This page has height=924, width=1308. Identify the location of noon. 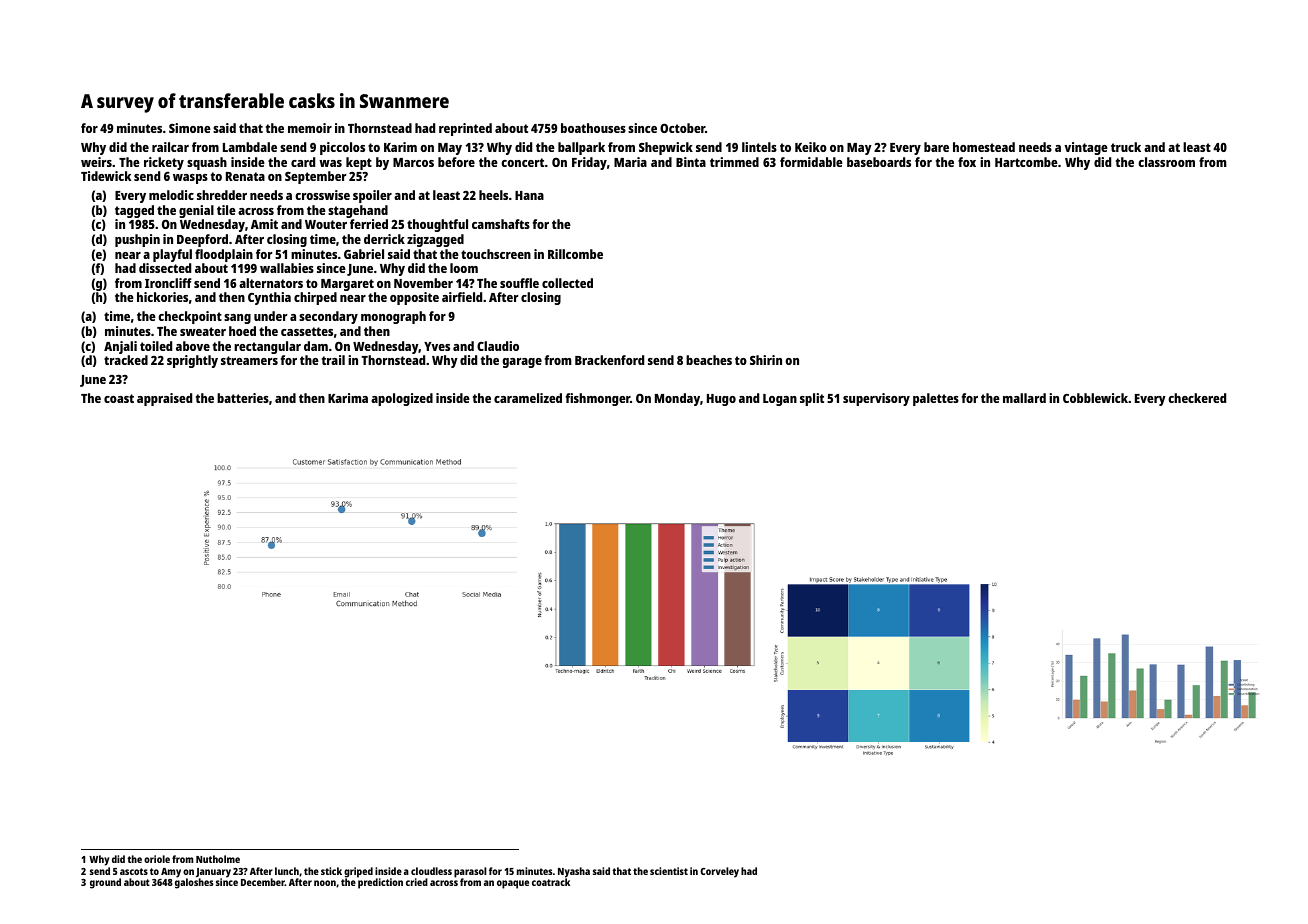
(325, 883).
